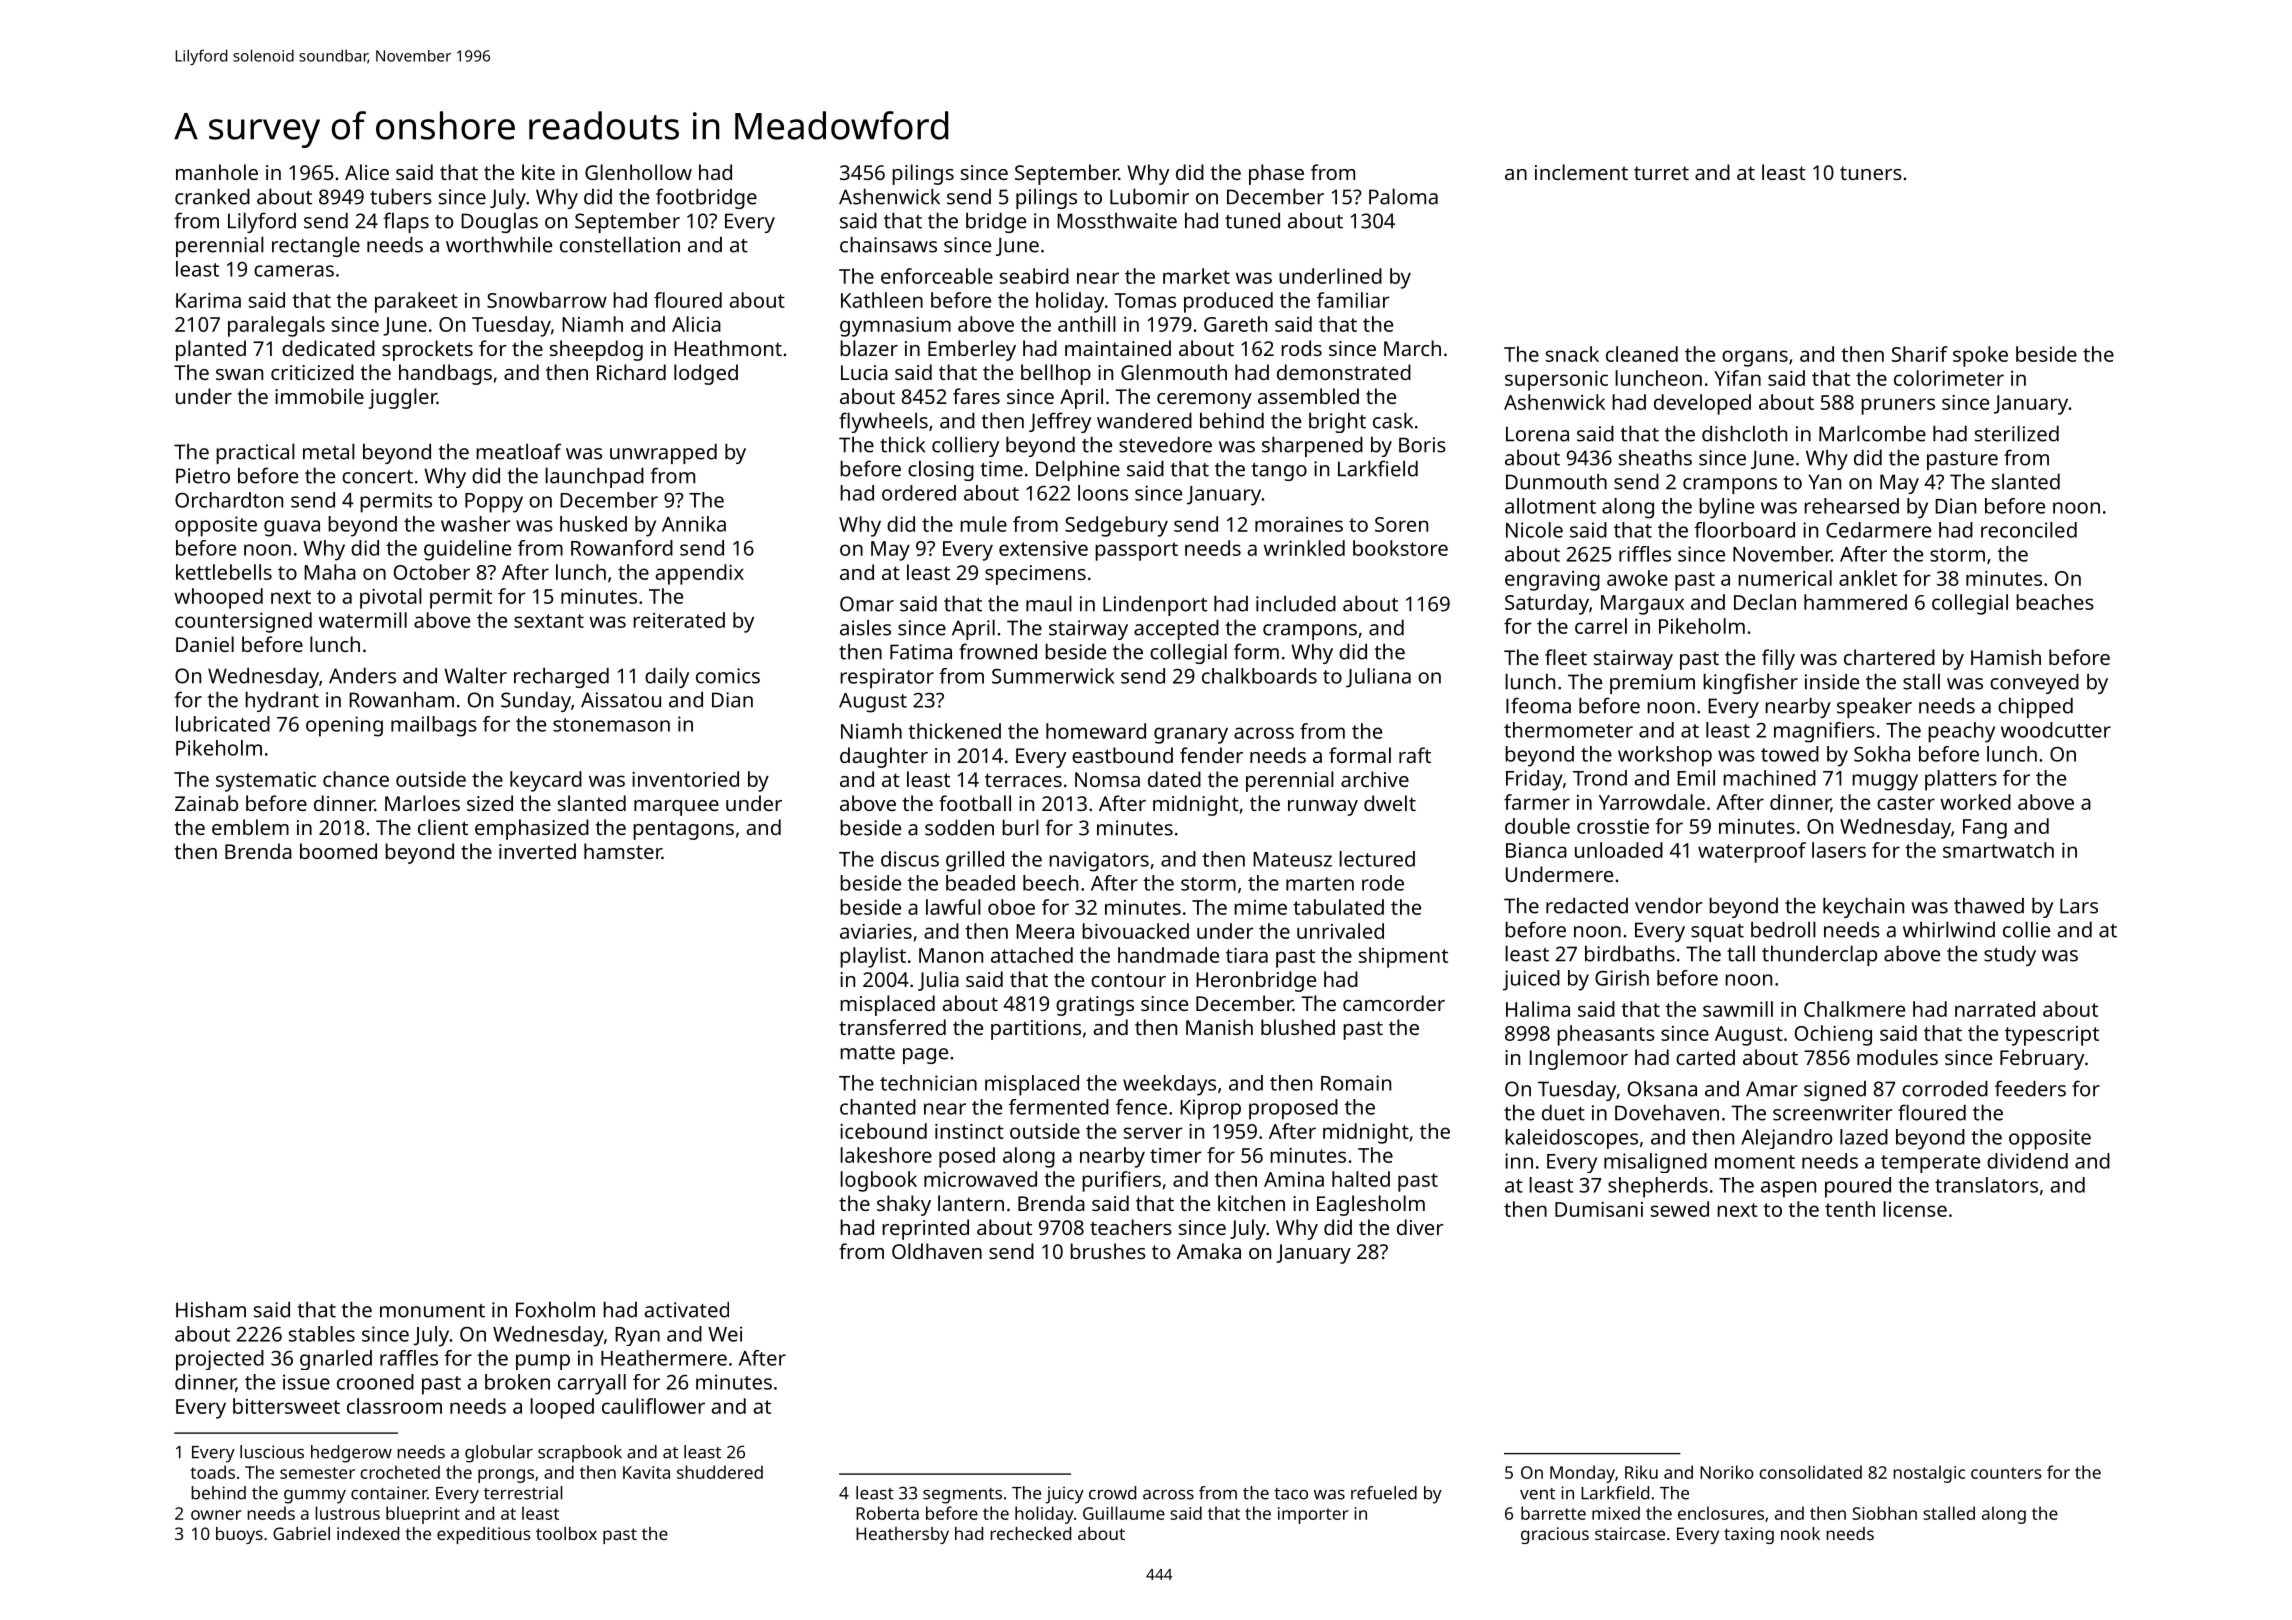 This document has height=1620, width=2292. I want to click on swan, so click(239, 374).
